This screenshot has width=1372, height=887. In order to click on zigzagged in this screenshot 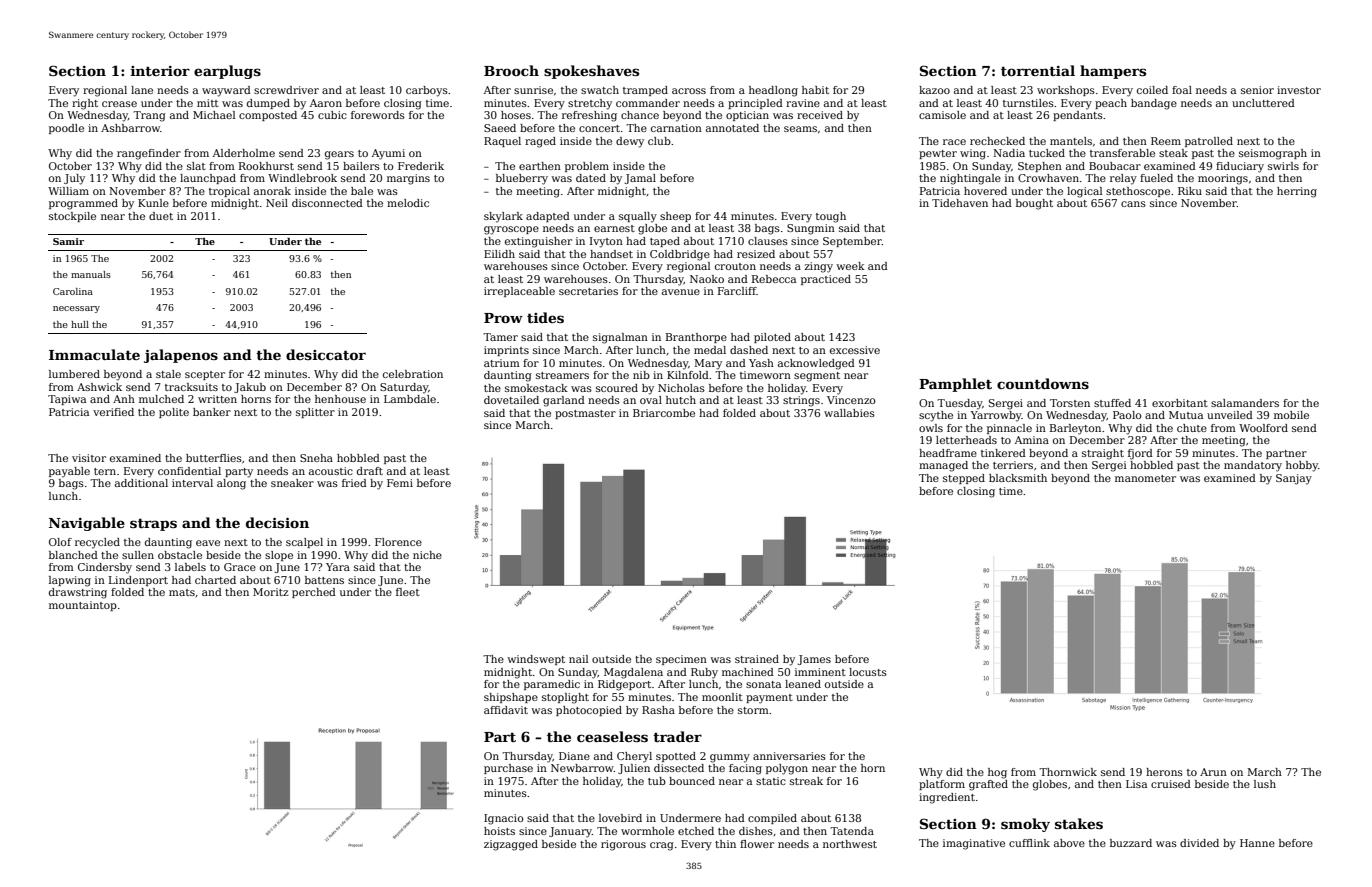, I will do `click(511, 845)`.
